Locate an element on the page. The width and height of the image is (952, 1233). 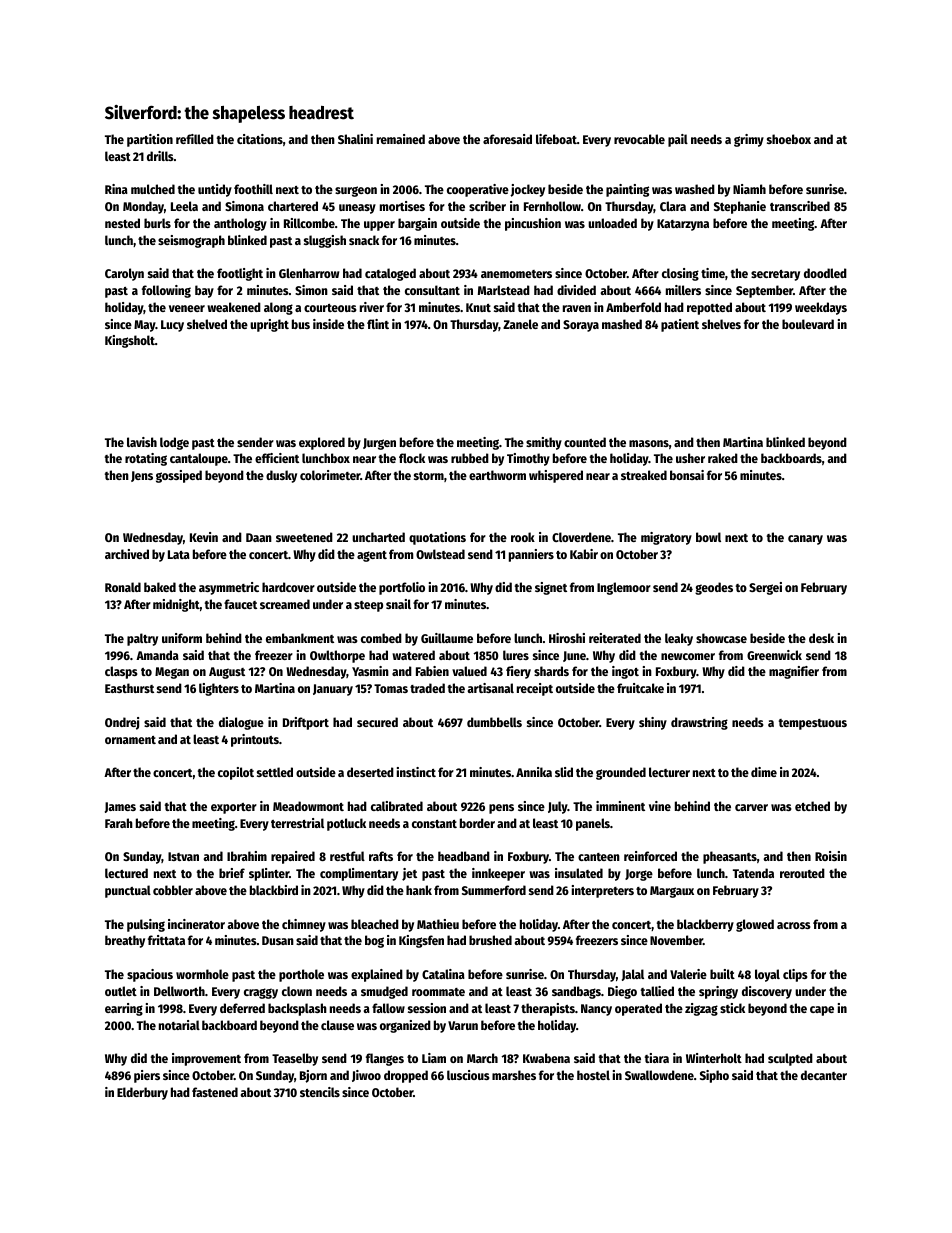
boulevard is located at coordinates (808, 324).
